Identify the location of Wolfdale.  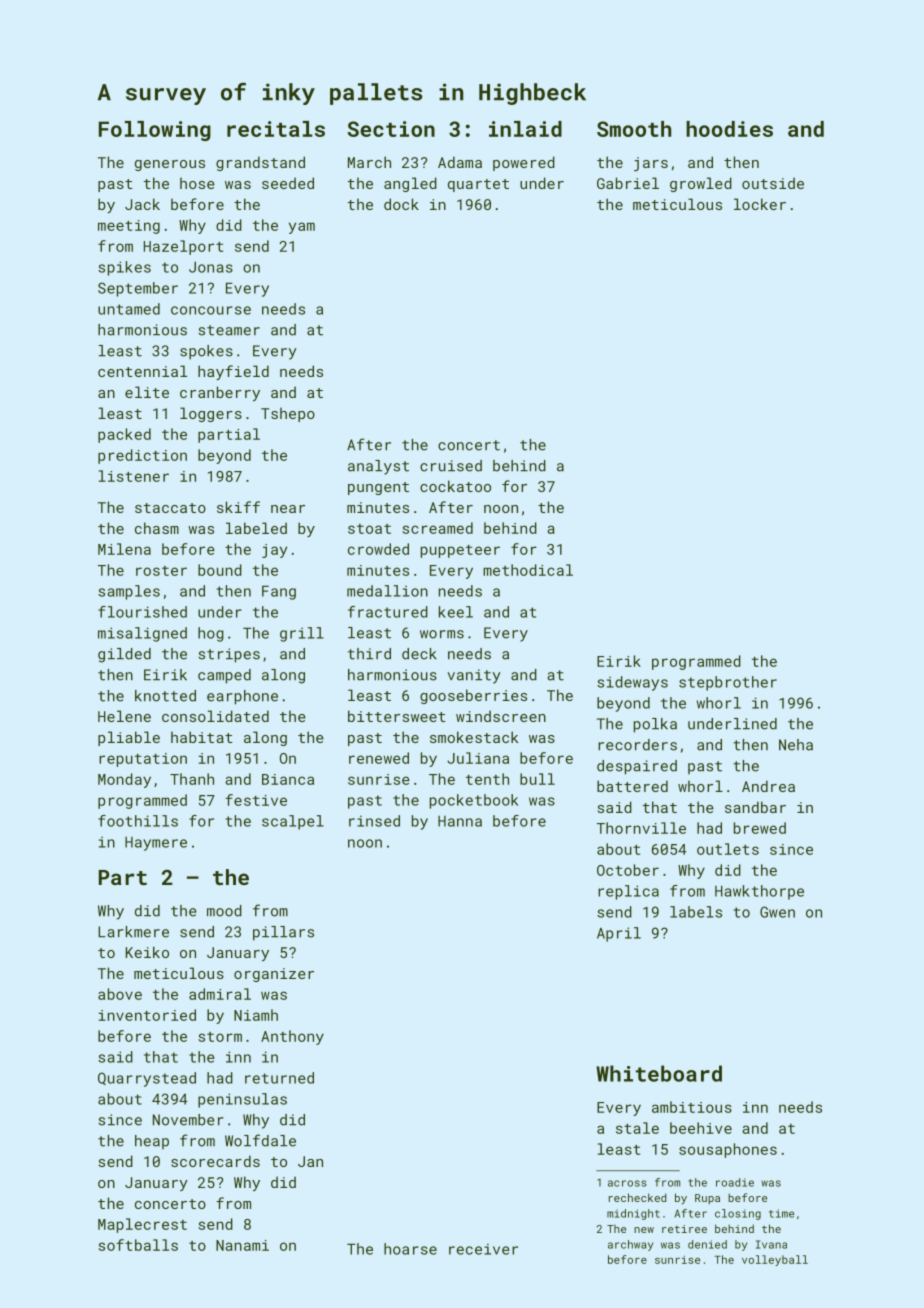
(260, 1140).
